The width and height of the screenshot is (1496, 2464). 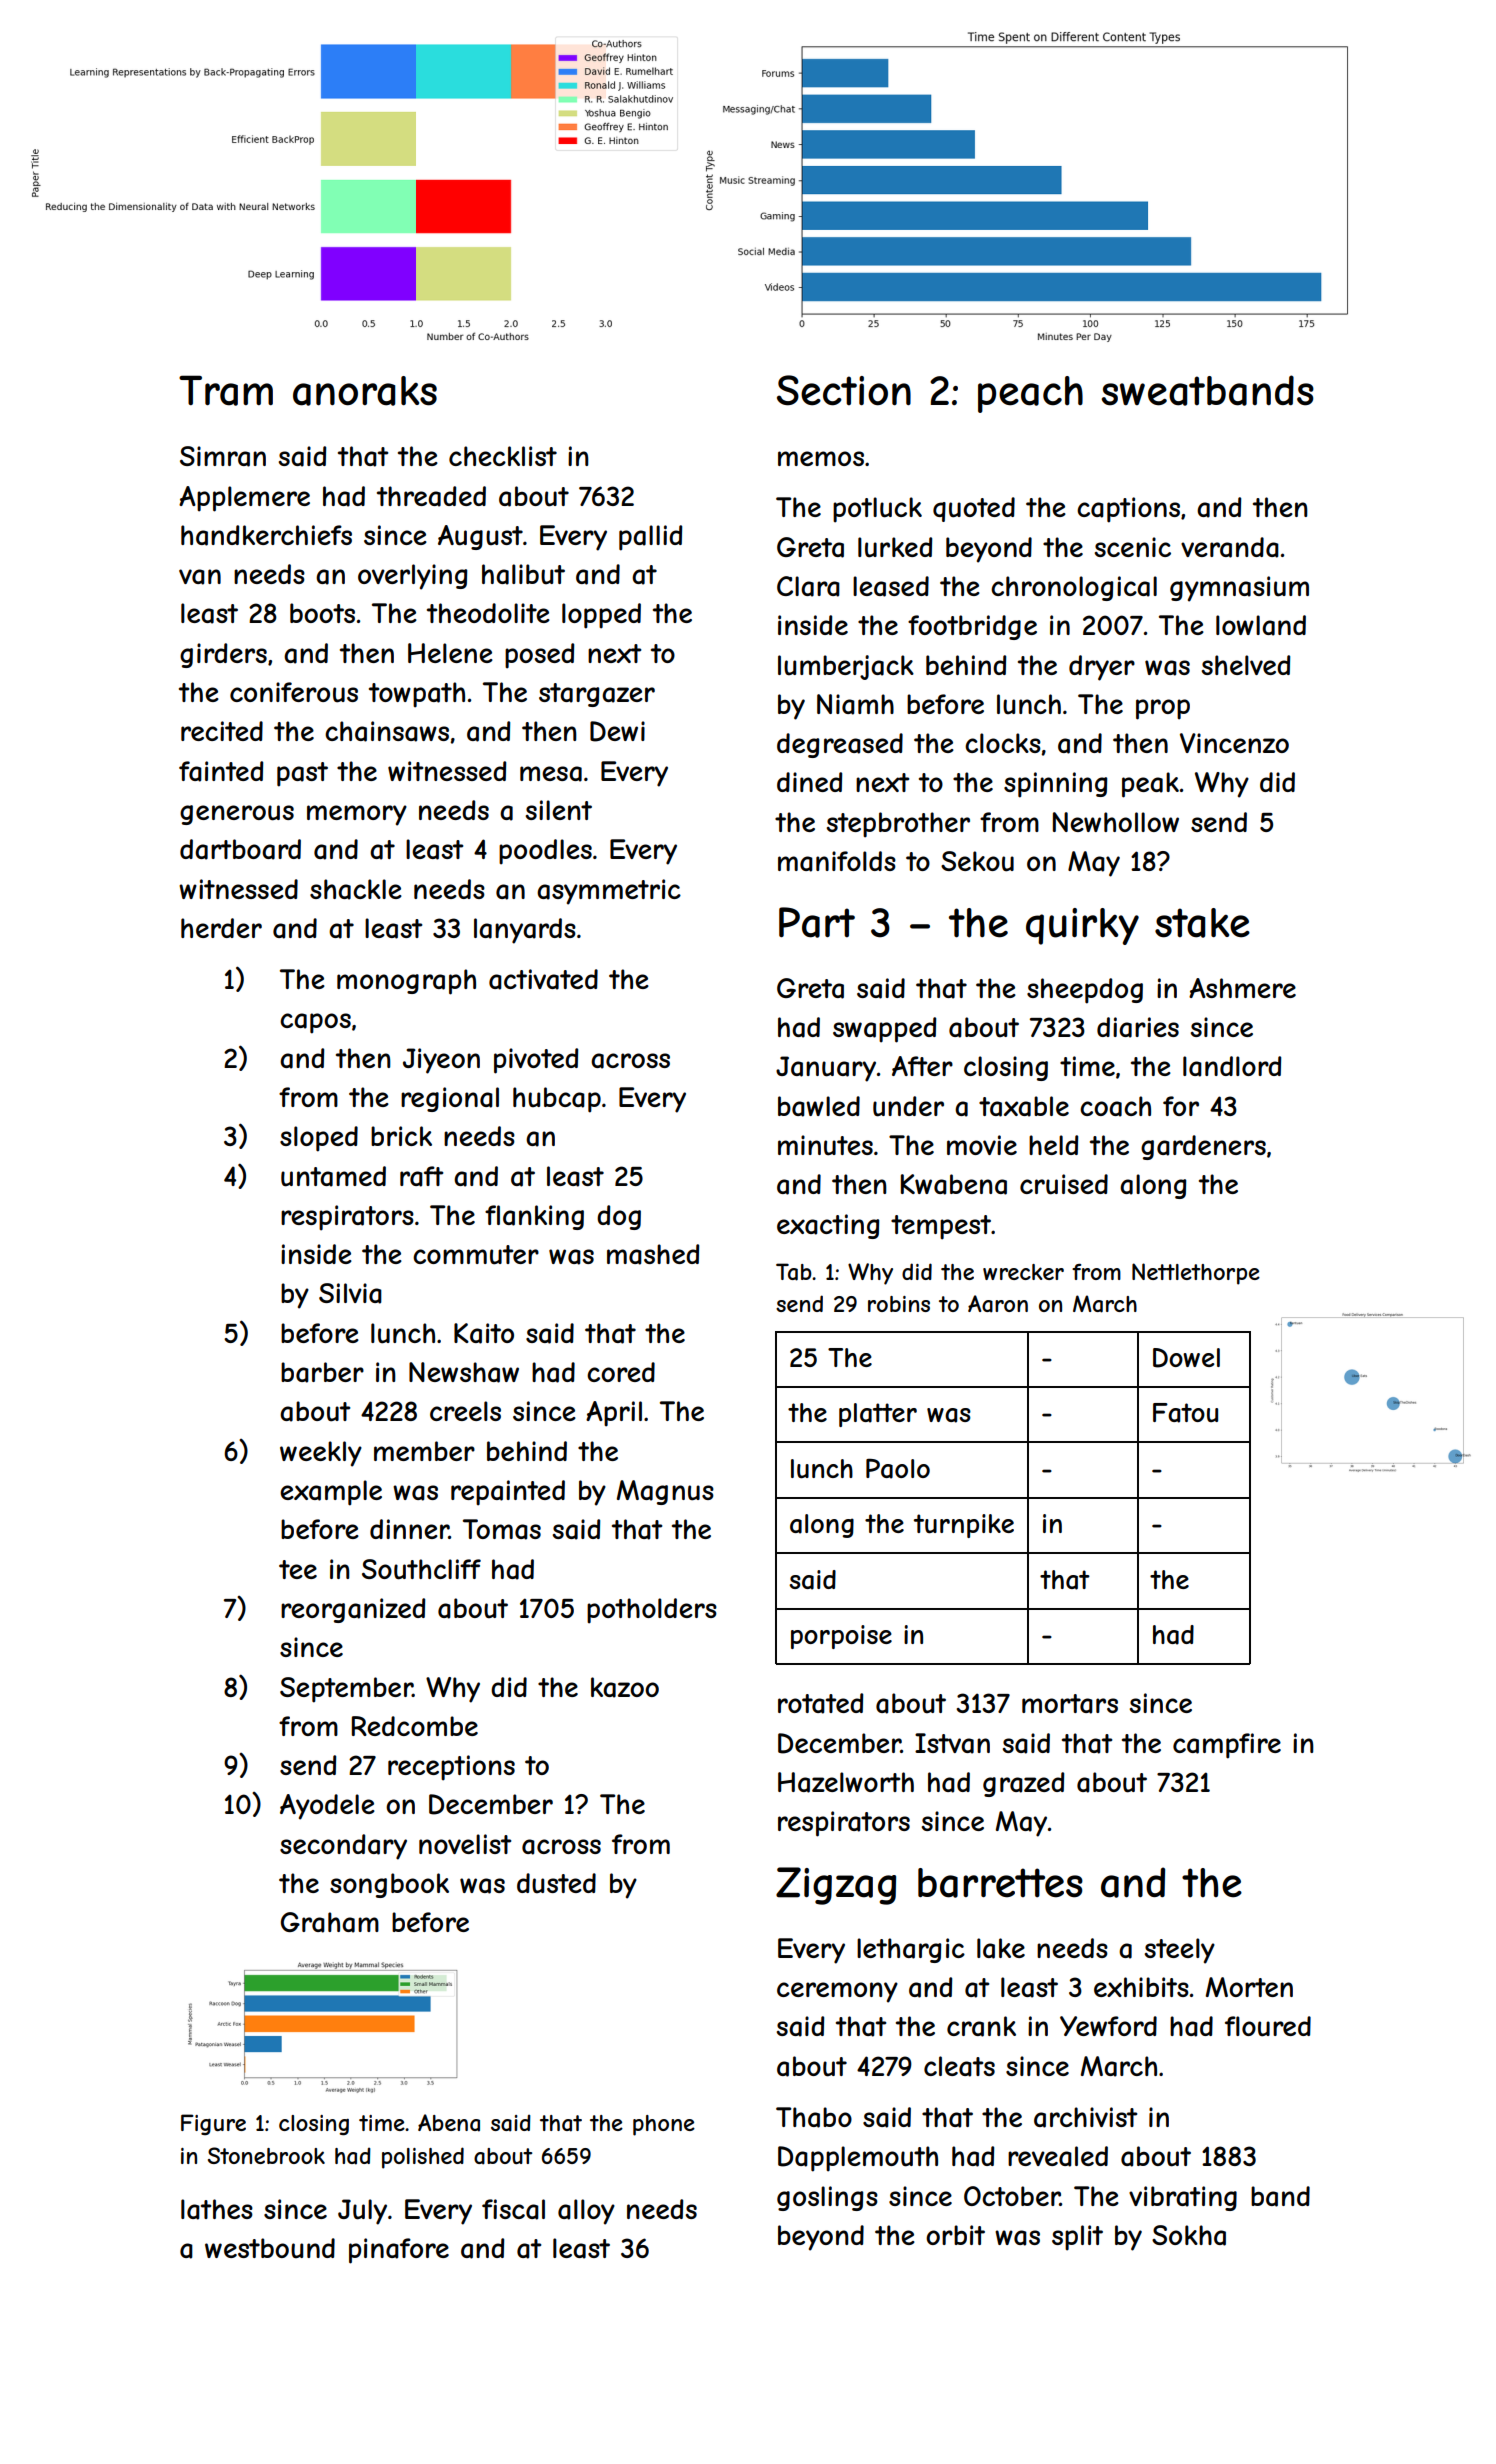 I want to click on westbound, so click(x=270, y=2248).
